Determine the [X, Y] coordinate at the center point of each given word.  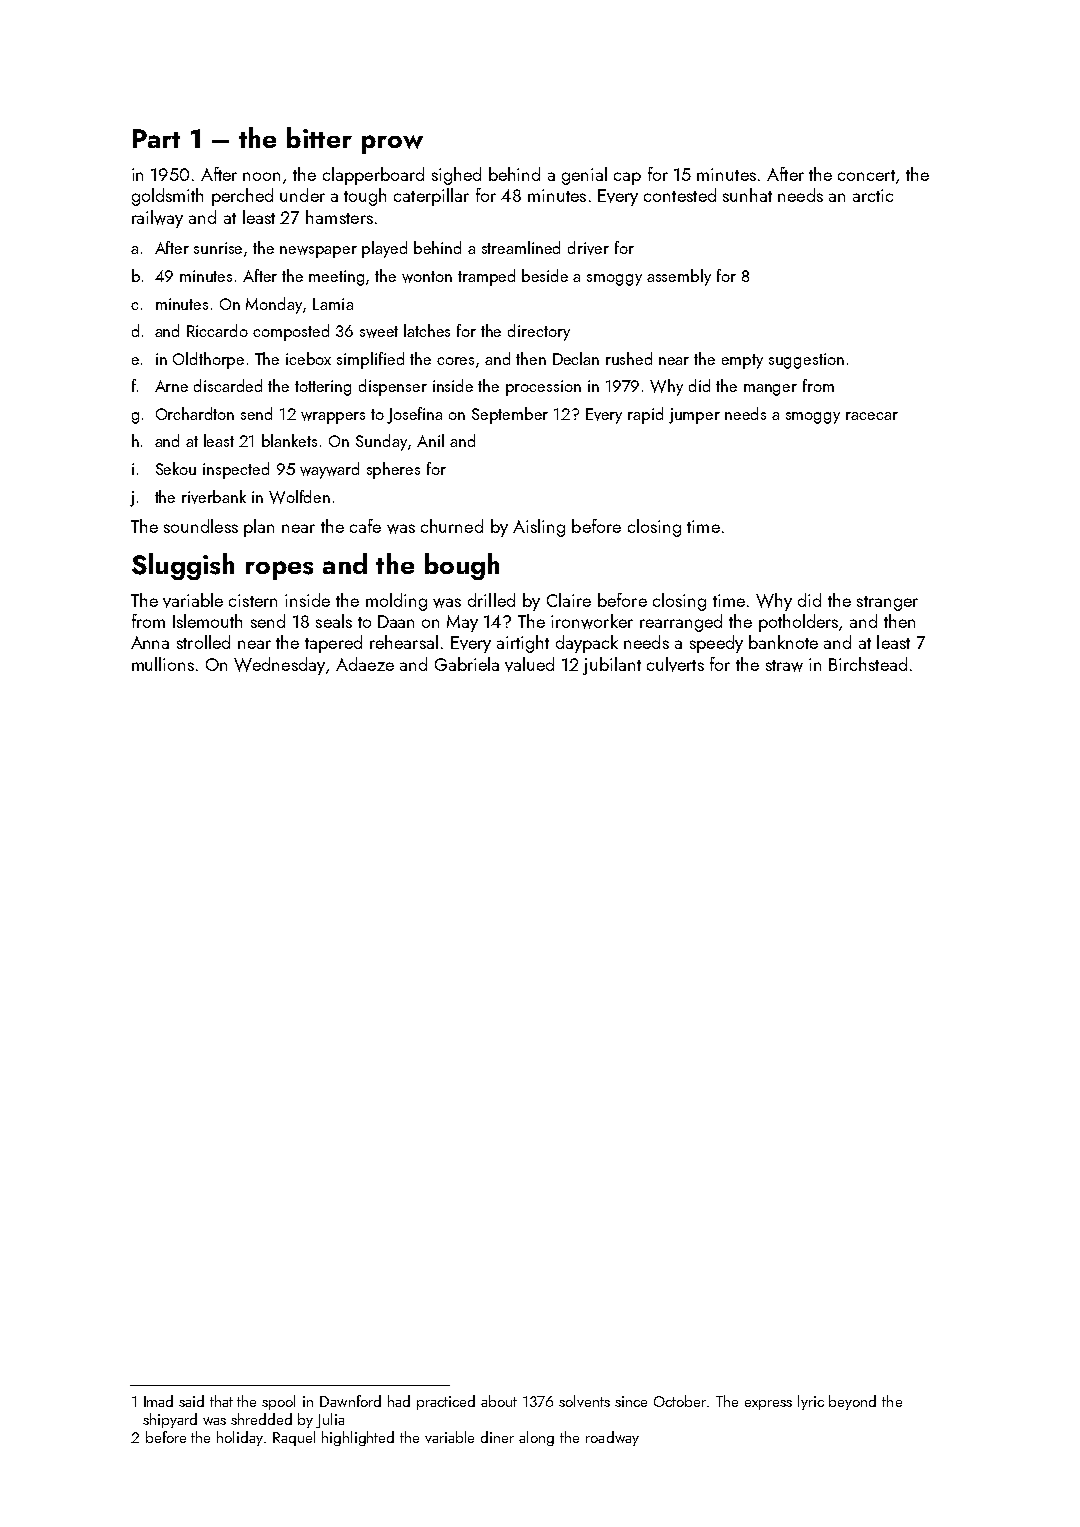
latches [427, 330]
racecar [872, 416]
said [191, 1401]
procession [543, 388]
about [499, 1401]
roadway [612, 1438]
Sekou [176, 468]
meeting [336, 278]
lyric [811, 1402]
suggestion [806, 361]
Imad [158, 1401]
